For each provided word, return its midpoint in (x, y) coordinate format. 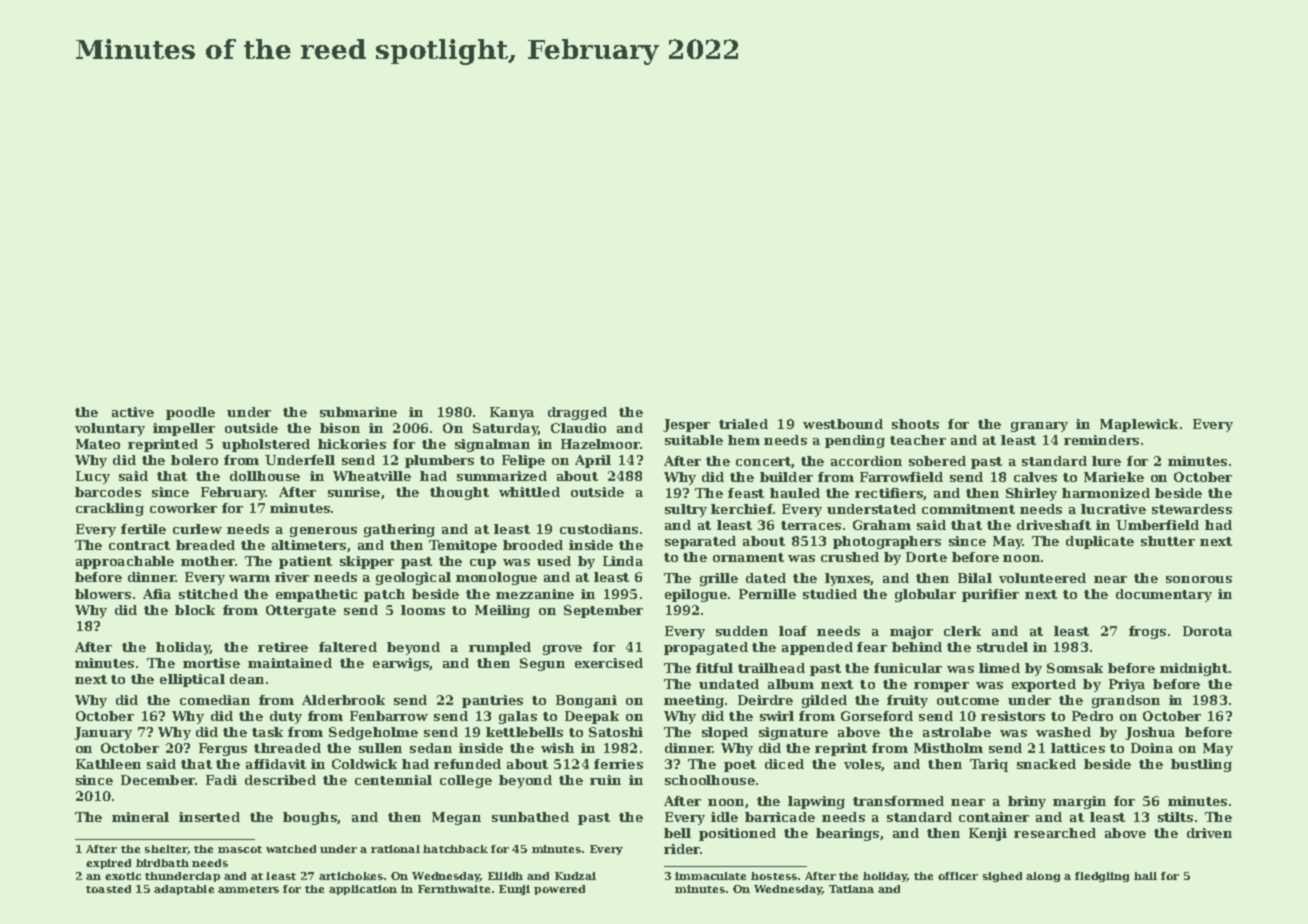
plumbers (439, 461)
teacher (918, 440)
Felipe (523, 461)
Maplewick (1139, 425)
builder (786, 477)
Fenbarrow (389, 716)
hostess (774, 876)
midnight (1194, 669)
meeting (694, 701)
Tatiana (851, 889)
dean (247, 679)
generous (323, 532)
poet (740, 766)
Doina (1152, 748)
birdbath (162, 863)
